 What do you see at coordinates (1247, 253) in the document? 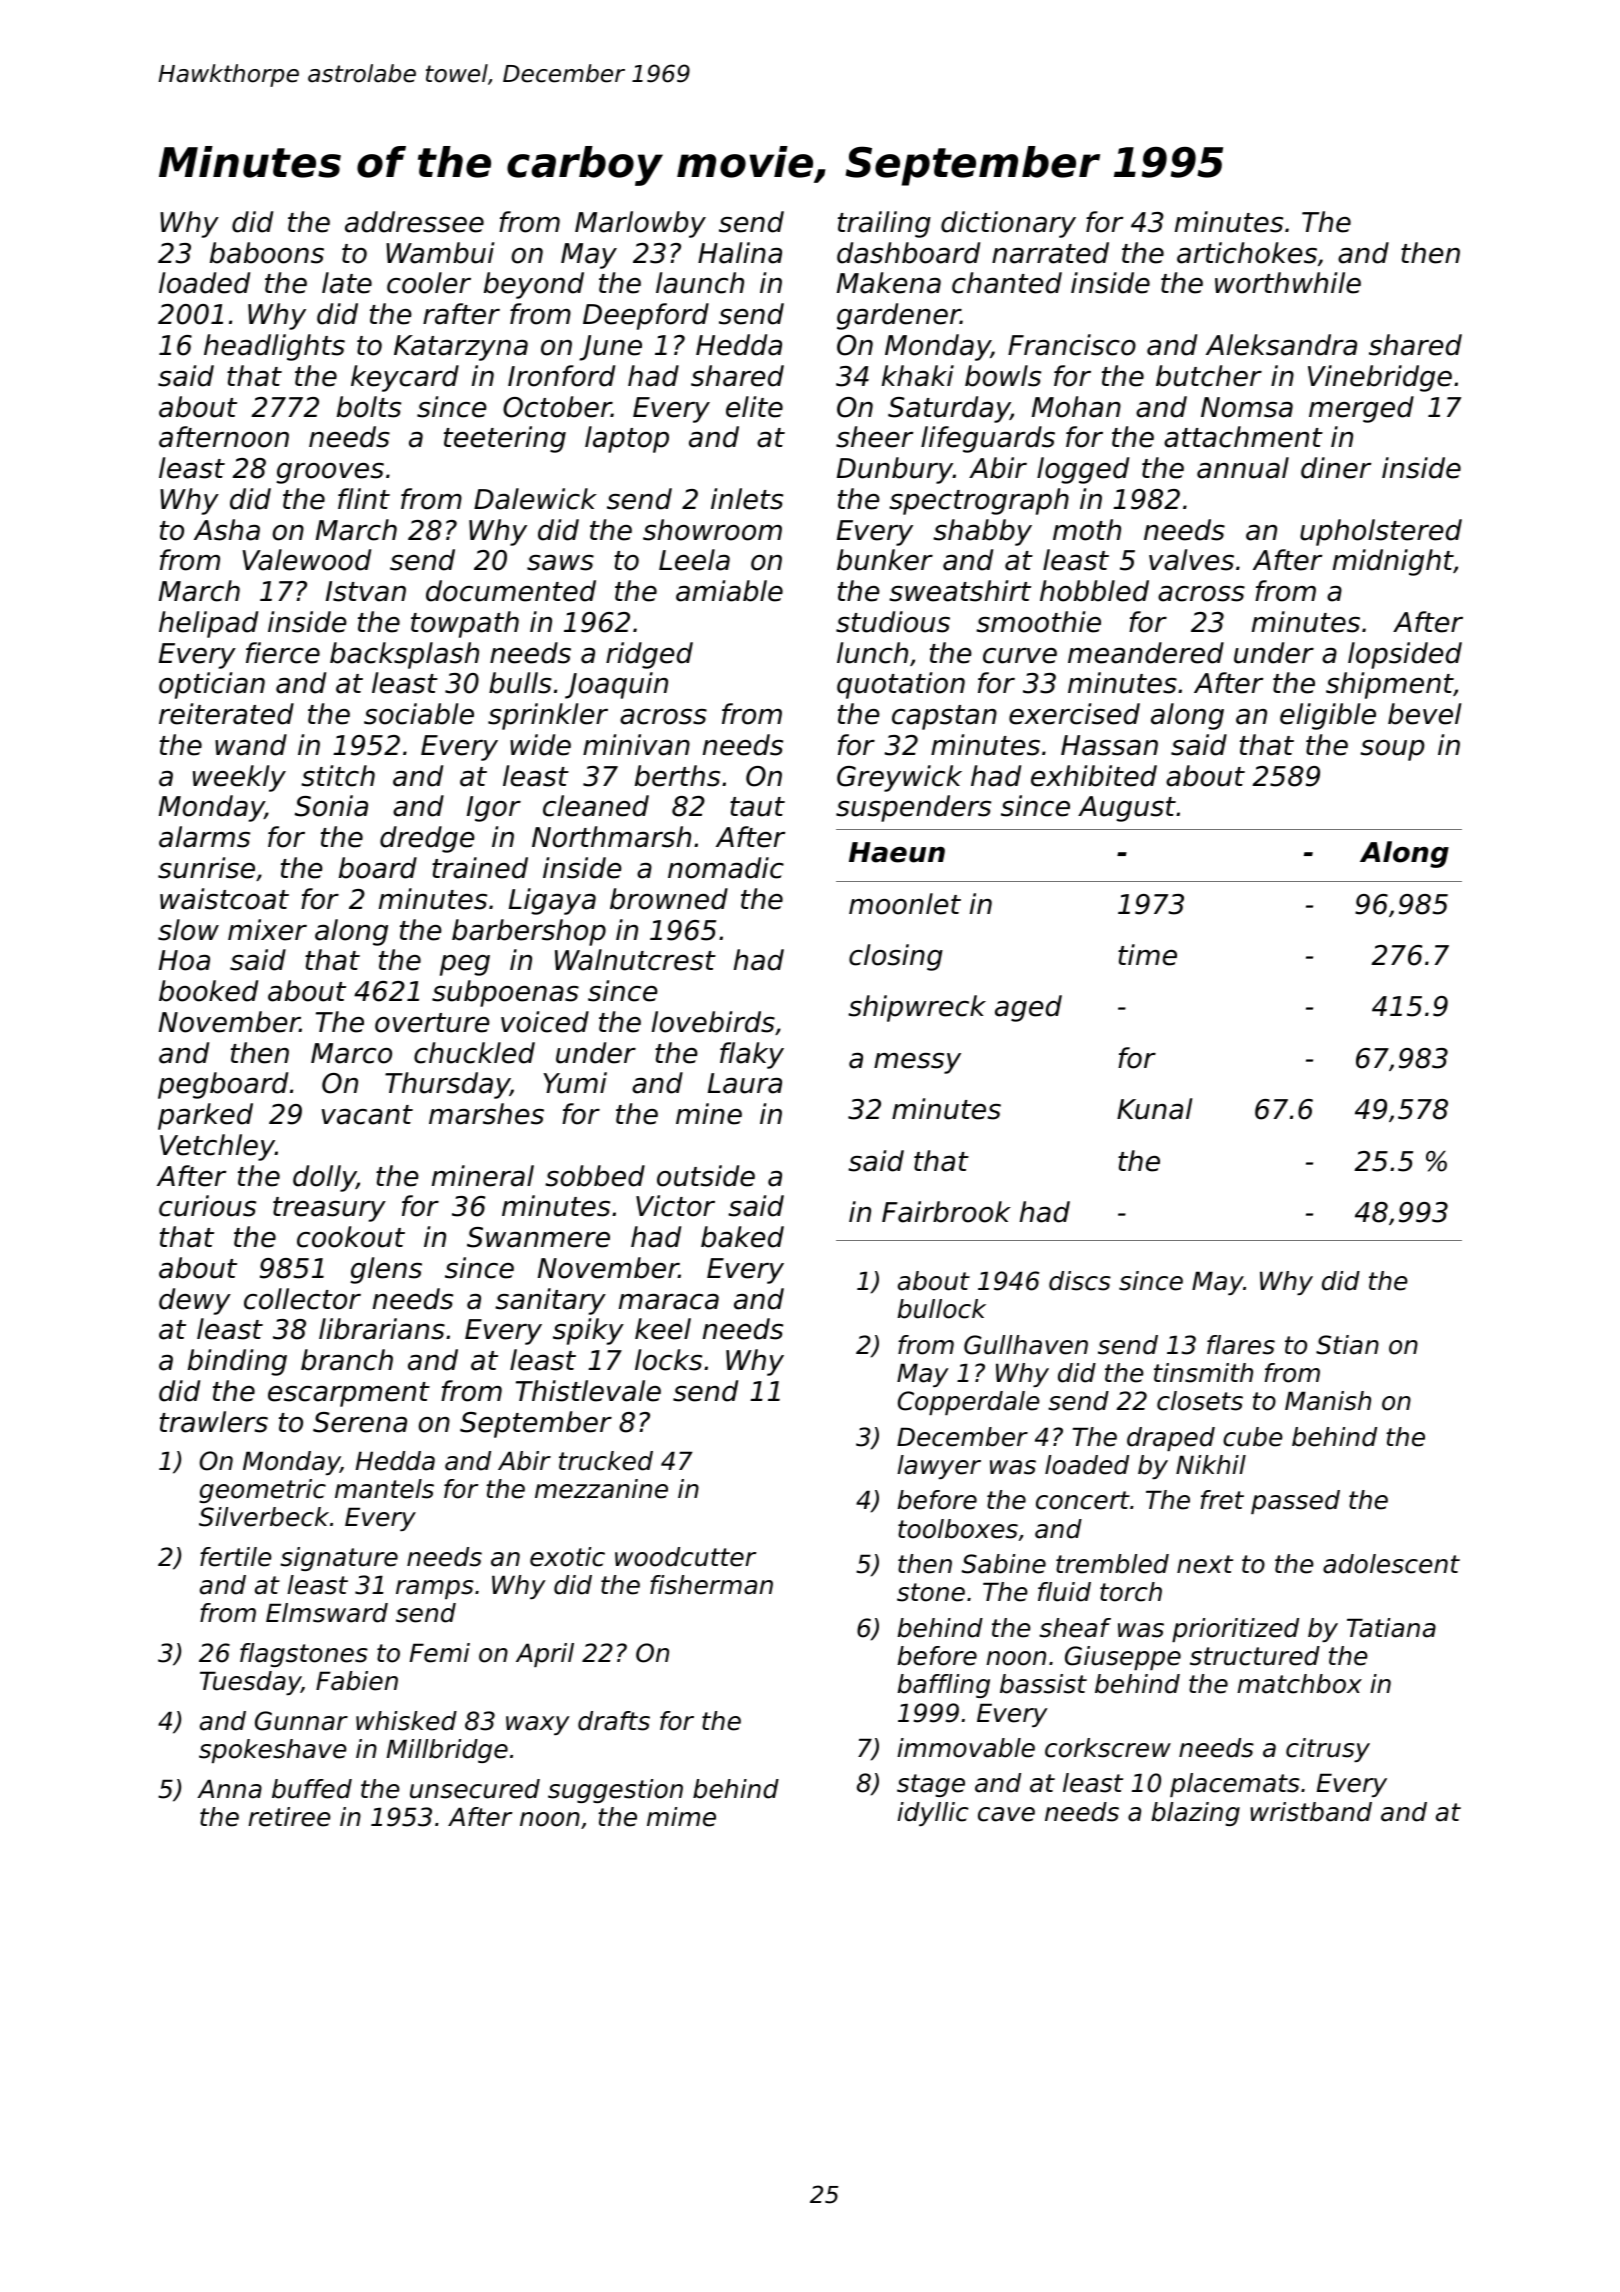
I see `artichokes` at bounding box center [1247, 253].
